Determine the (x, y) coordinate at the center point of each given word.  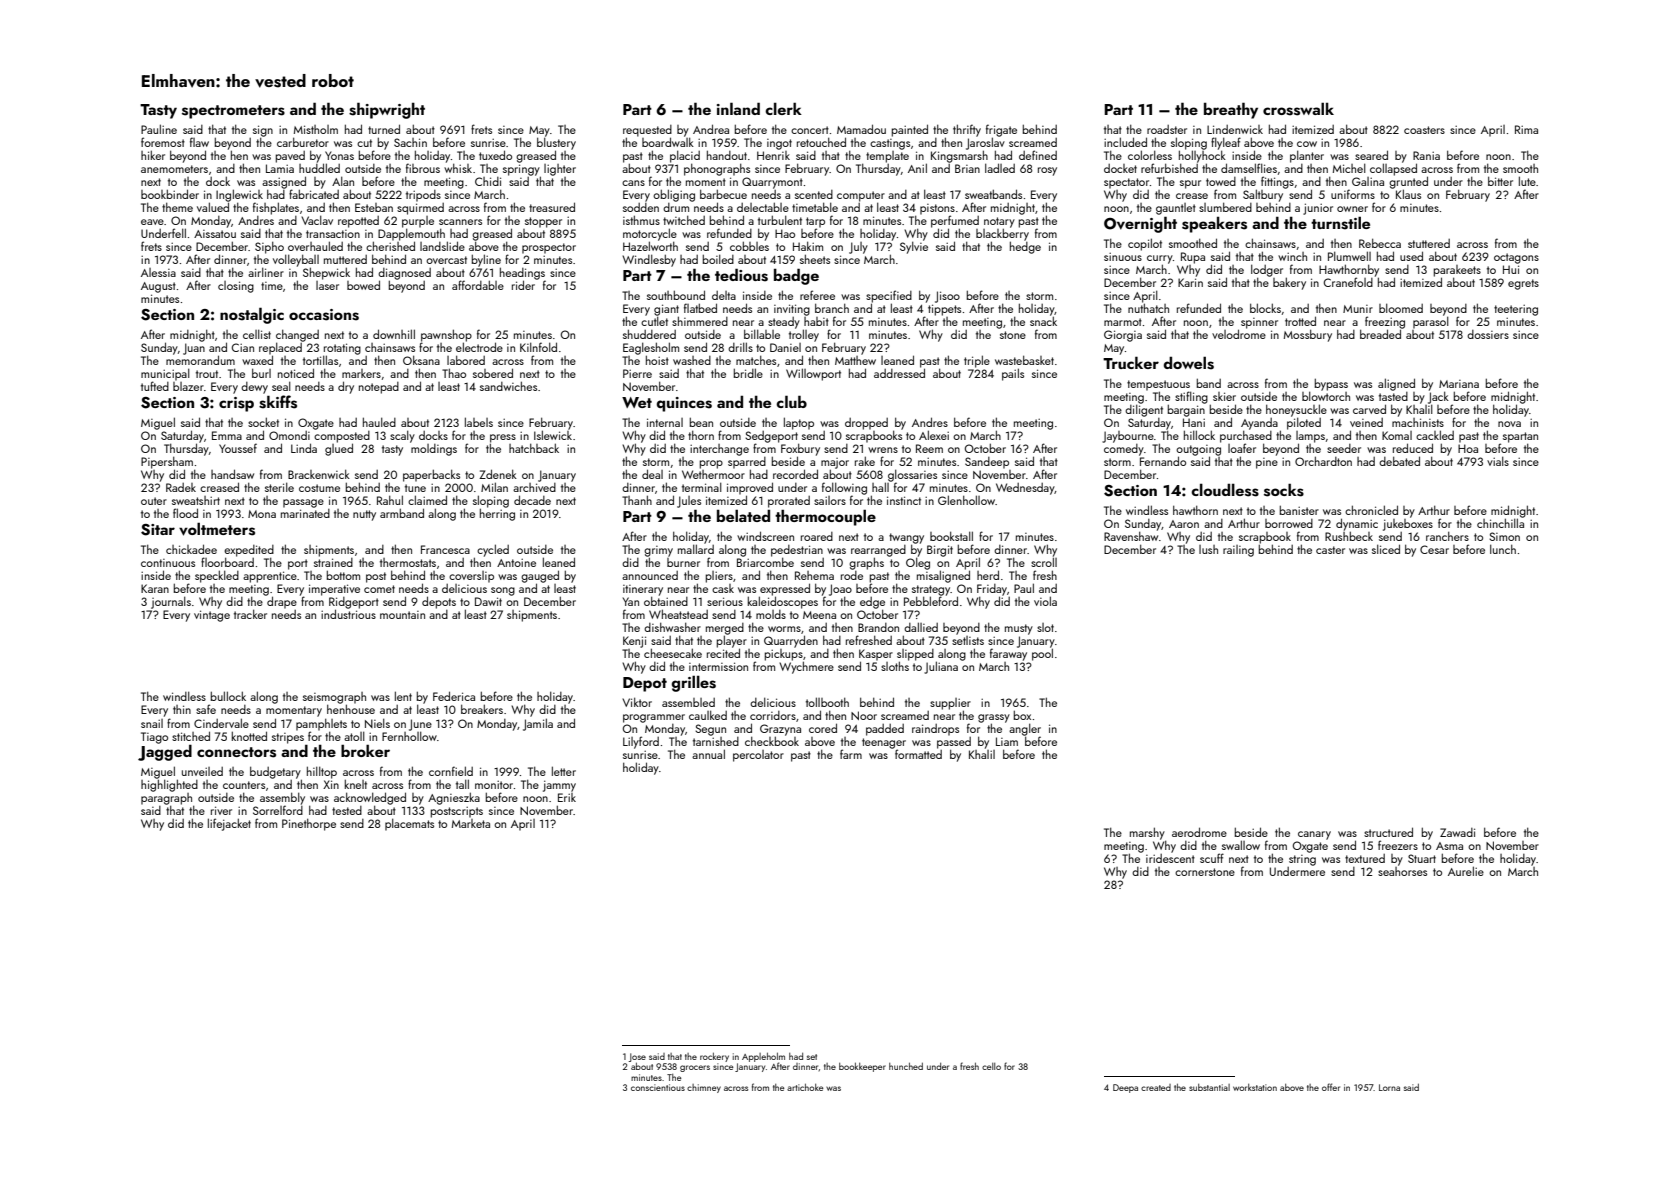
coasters (1424, 130)
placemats (409, 824)
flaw (199, 142)
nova (1509, 424)
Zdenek (498, 474)
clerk (783, 108)
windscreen (765, 536)
